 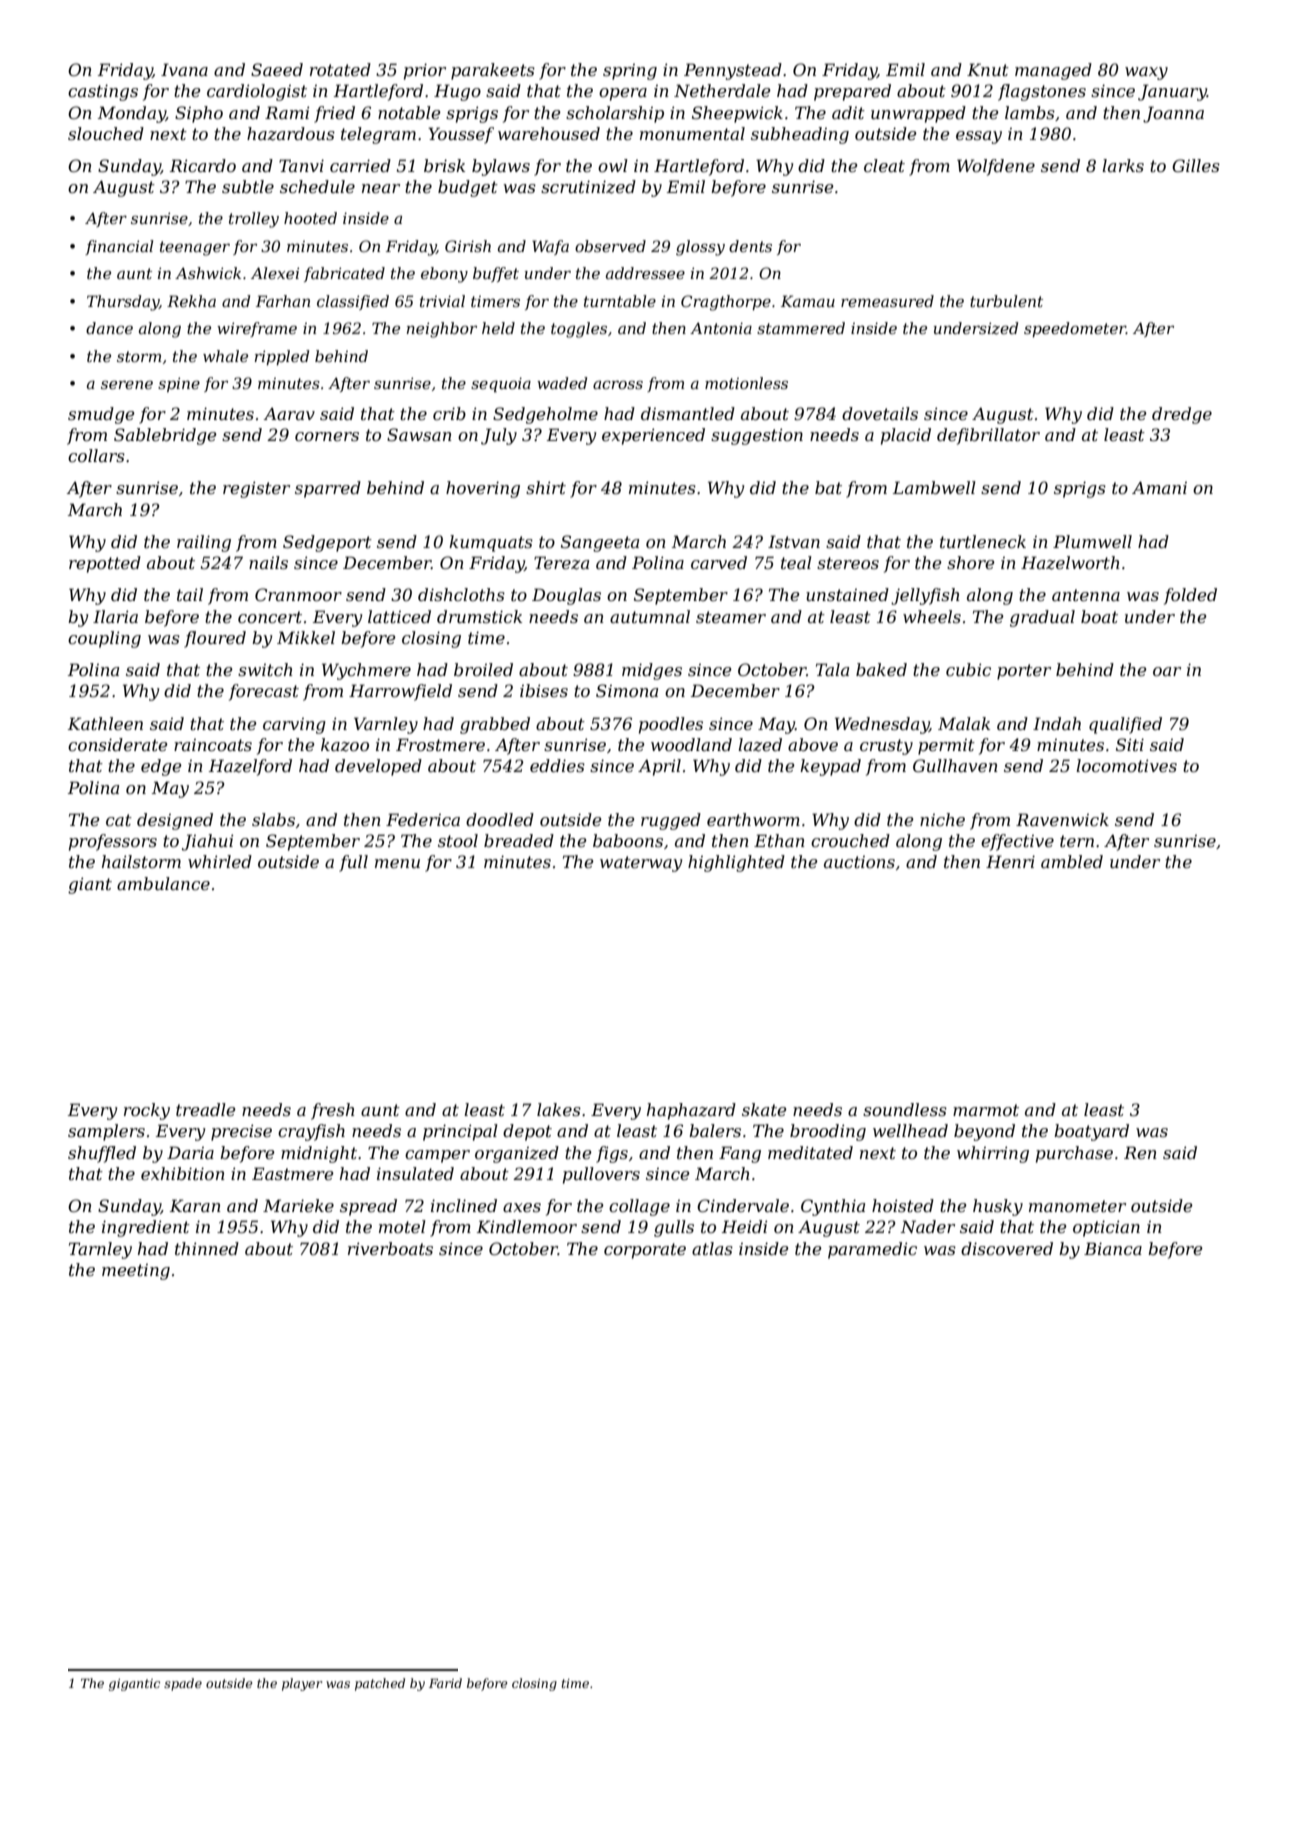 What do you see at coordinates (1077, 1206) in the screenshot?
I see `manometer` at bounding box center [1077, 1206].
